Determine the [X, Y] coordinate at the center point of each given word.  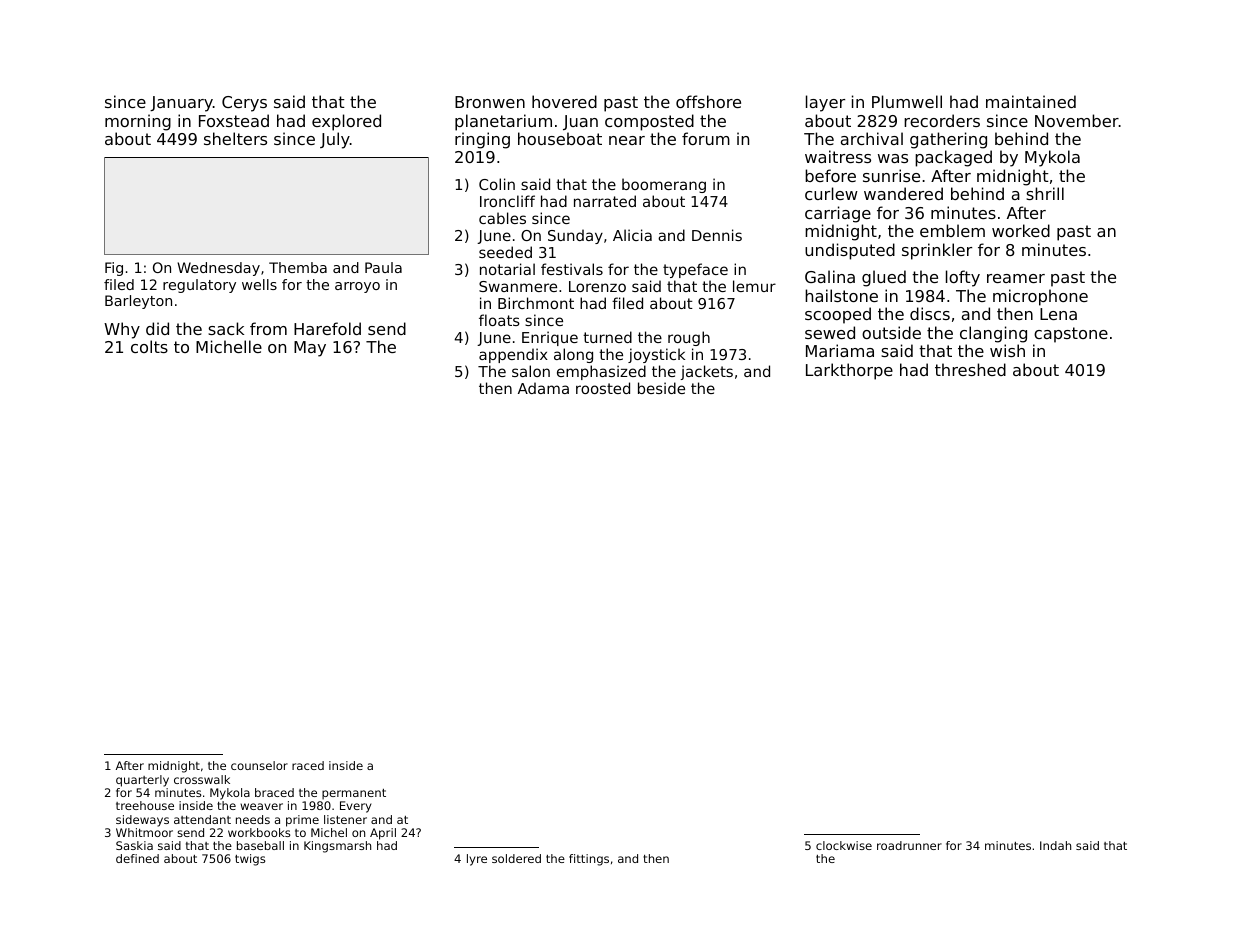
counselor [259, 765]
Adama [543, 388]
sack [226, 328]
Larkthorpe [849, 371]
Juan [580, 122]
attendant [202, 819]
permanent [354, 794]
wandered [903, 193]
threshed [970, 369]
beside [661, 388]
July [335, 140]
